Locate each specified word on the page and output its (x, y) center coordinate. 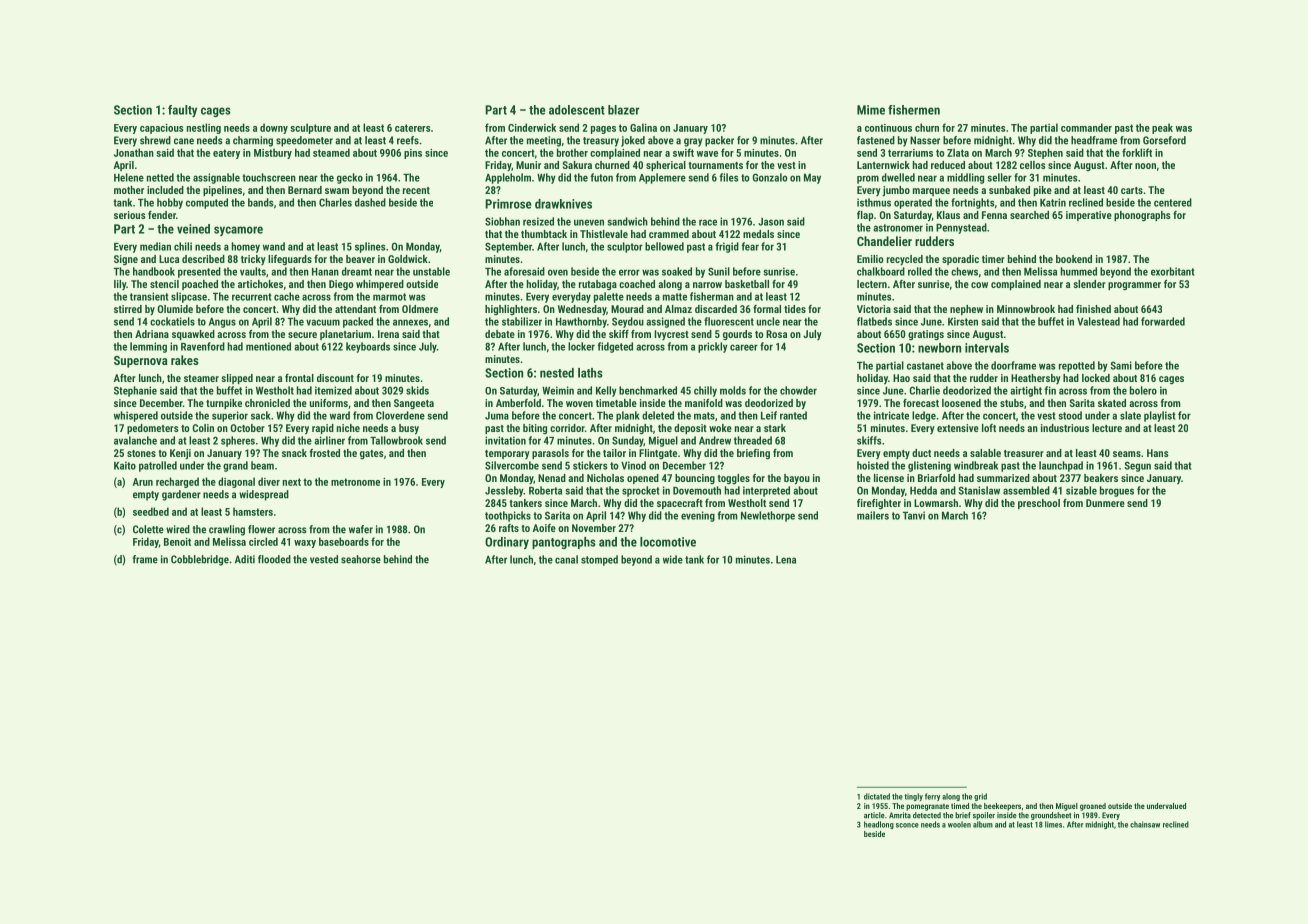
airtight (1026, 391)
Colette (148, 529)
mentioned (268, 346)
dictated (877, 796)
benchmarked (648, 390)
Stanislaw (979, 490)
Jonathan (134, 152)
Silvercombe (512, 465)
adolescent (577, 110)
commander (1086, 127)
